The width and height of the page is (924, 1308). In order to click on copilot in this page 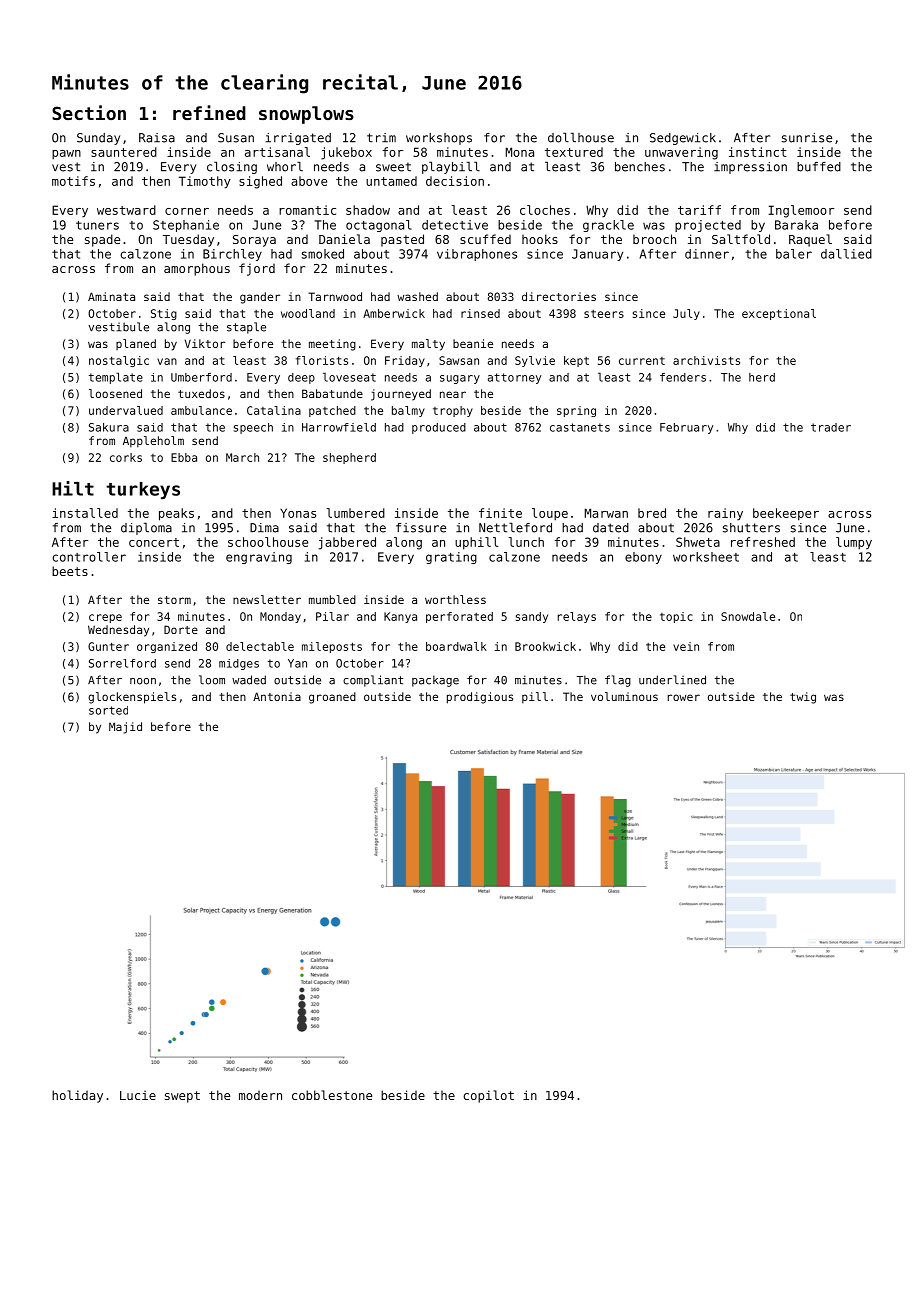, I will do `click(488, 1096)`.
